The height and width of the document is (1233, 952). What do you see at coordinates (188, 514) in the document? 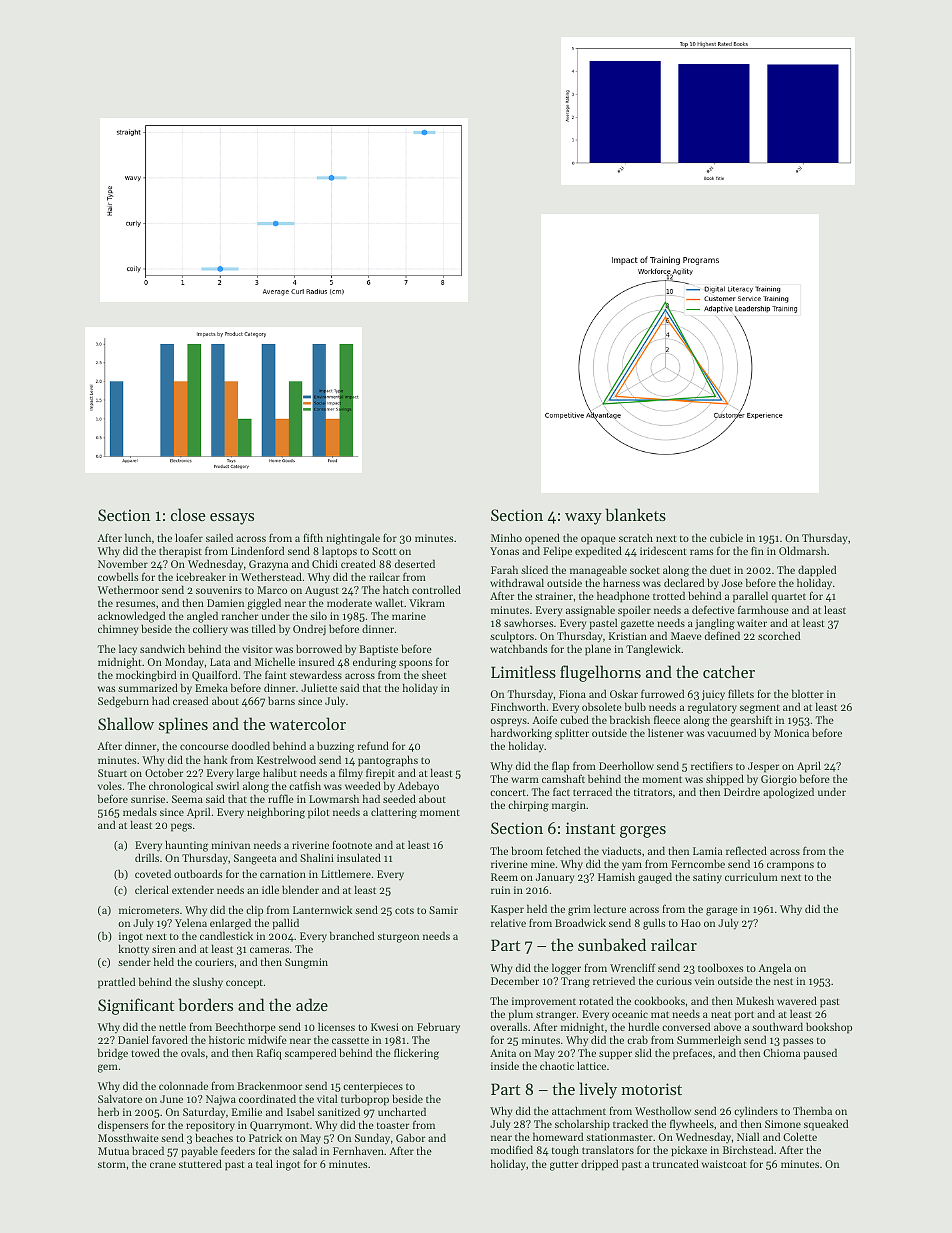
I see `close` at bounding box center [188, 514].
